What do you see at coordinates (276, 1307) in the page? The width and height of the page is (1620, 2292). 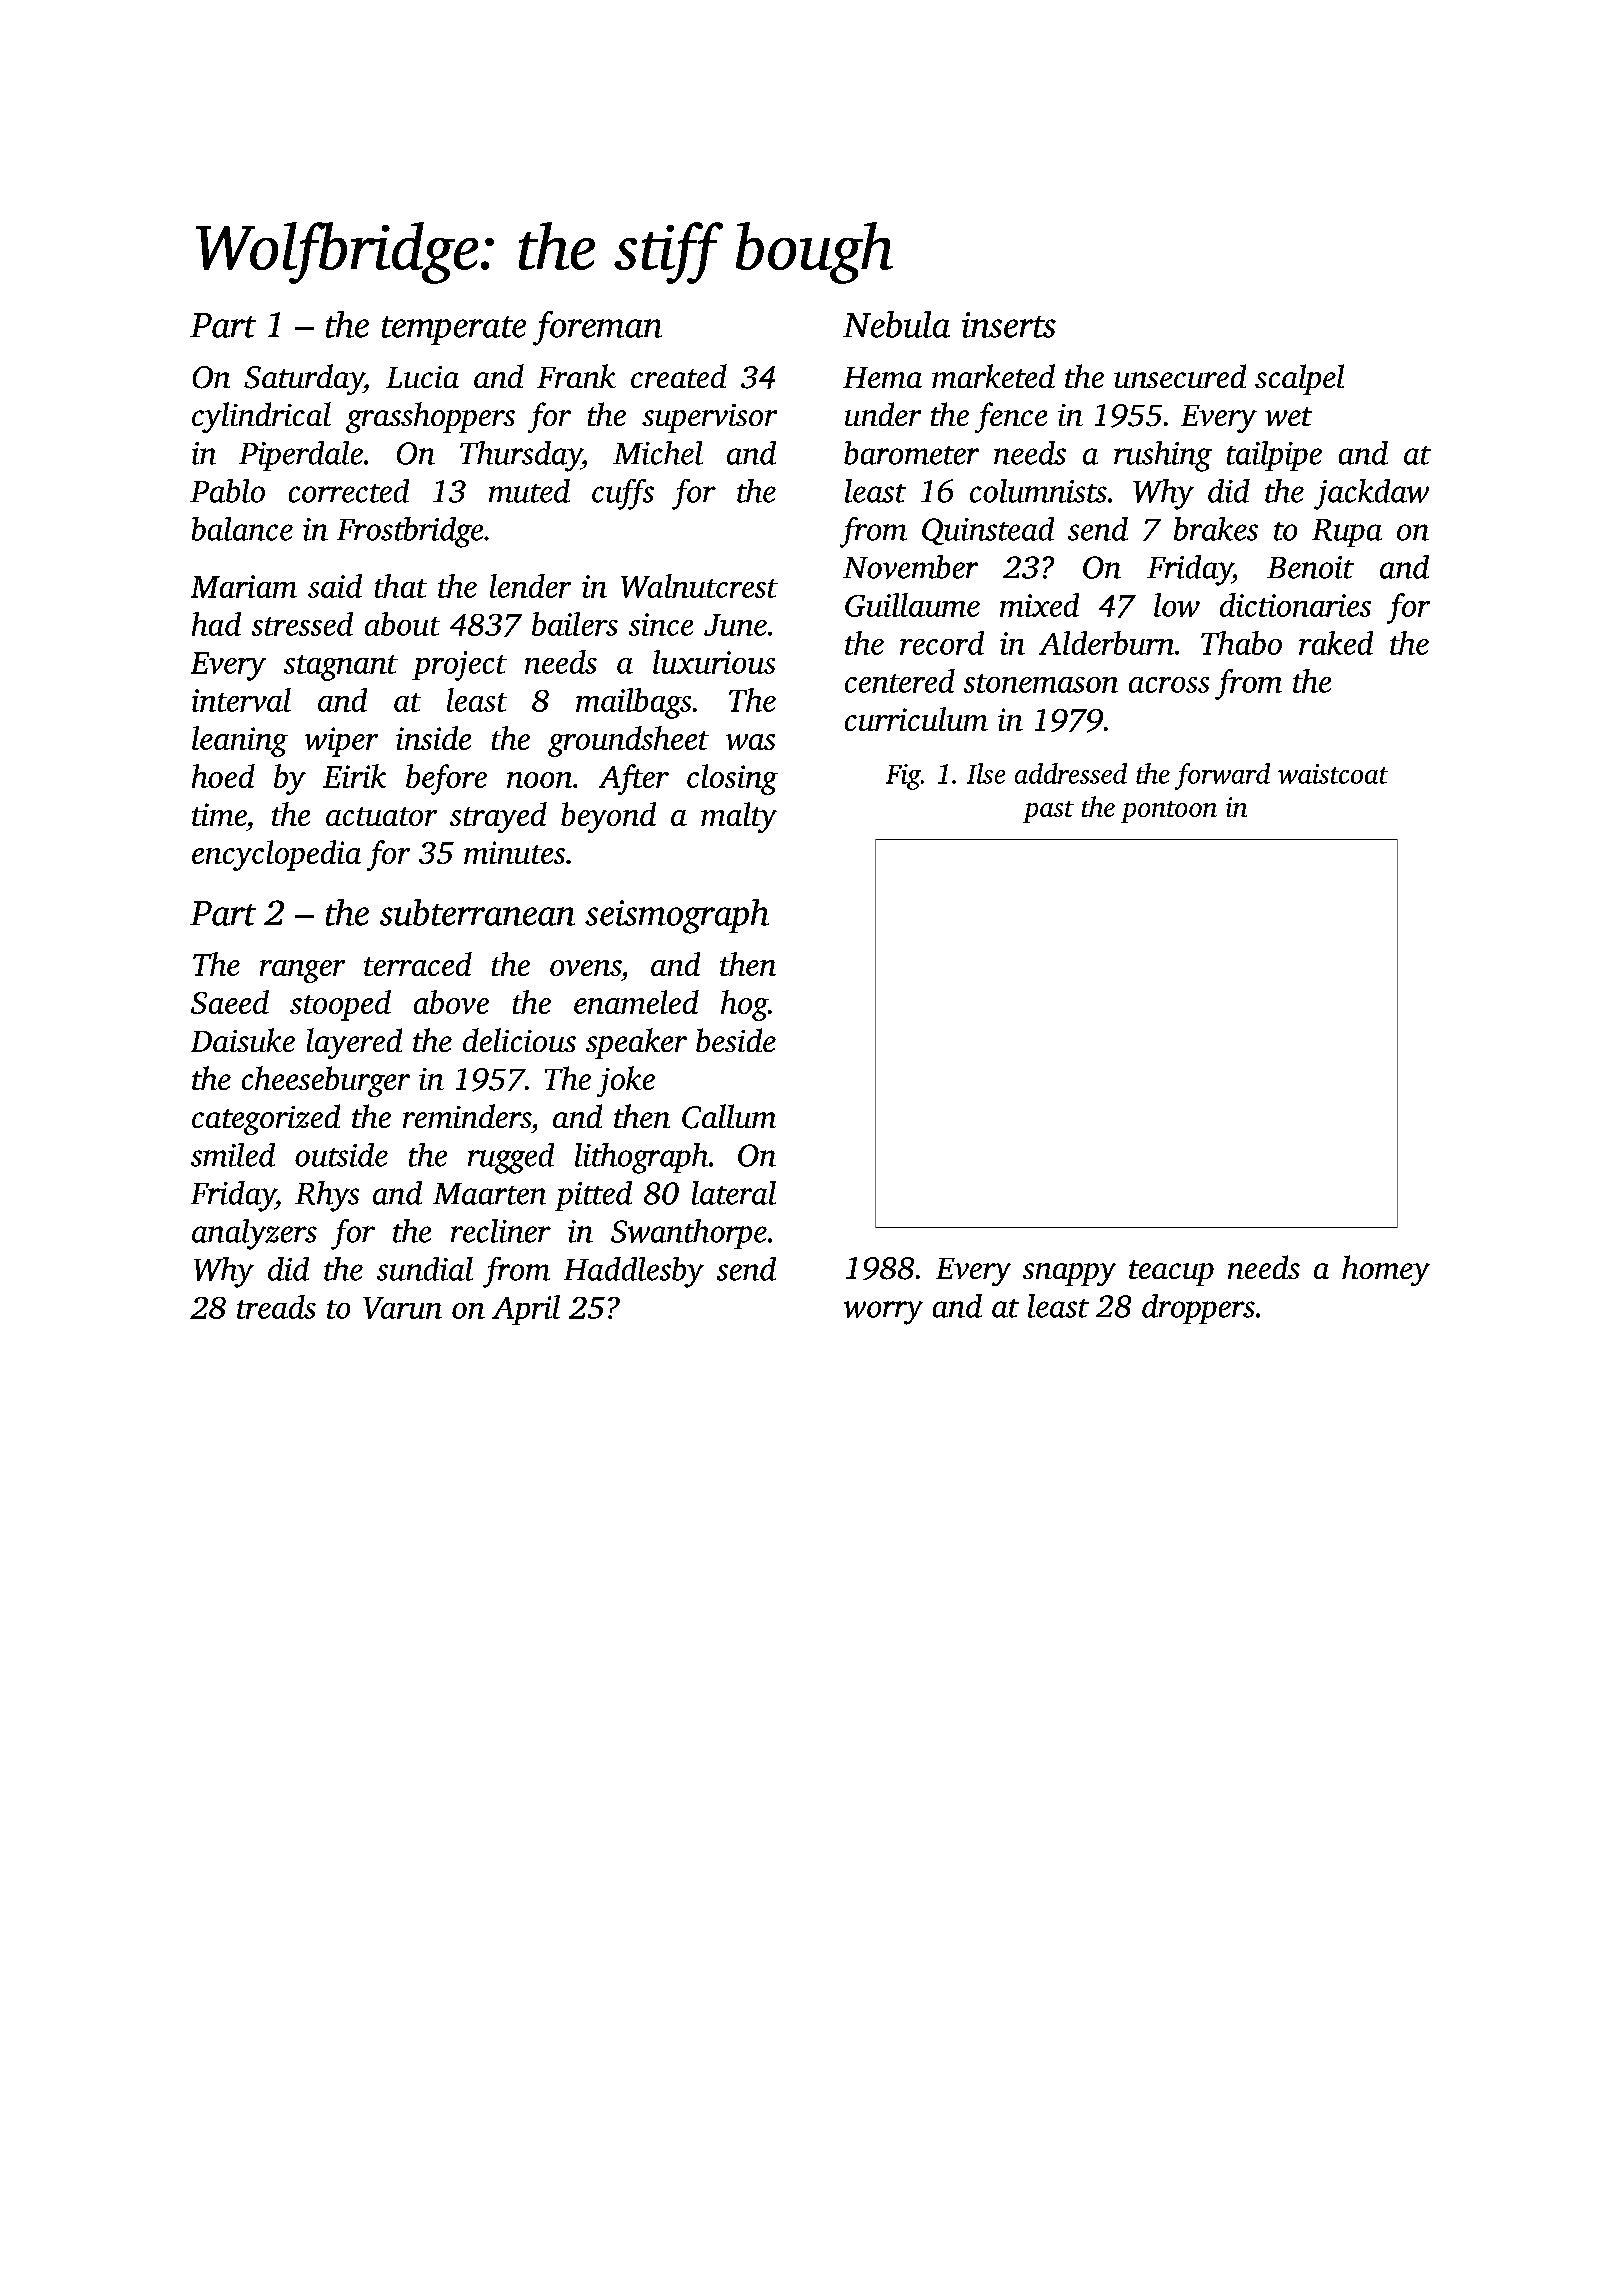 I see `treads` at bounding box center [276, 1307].
